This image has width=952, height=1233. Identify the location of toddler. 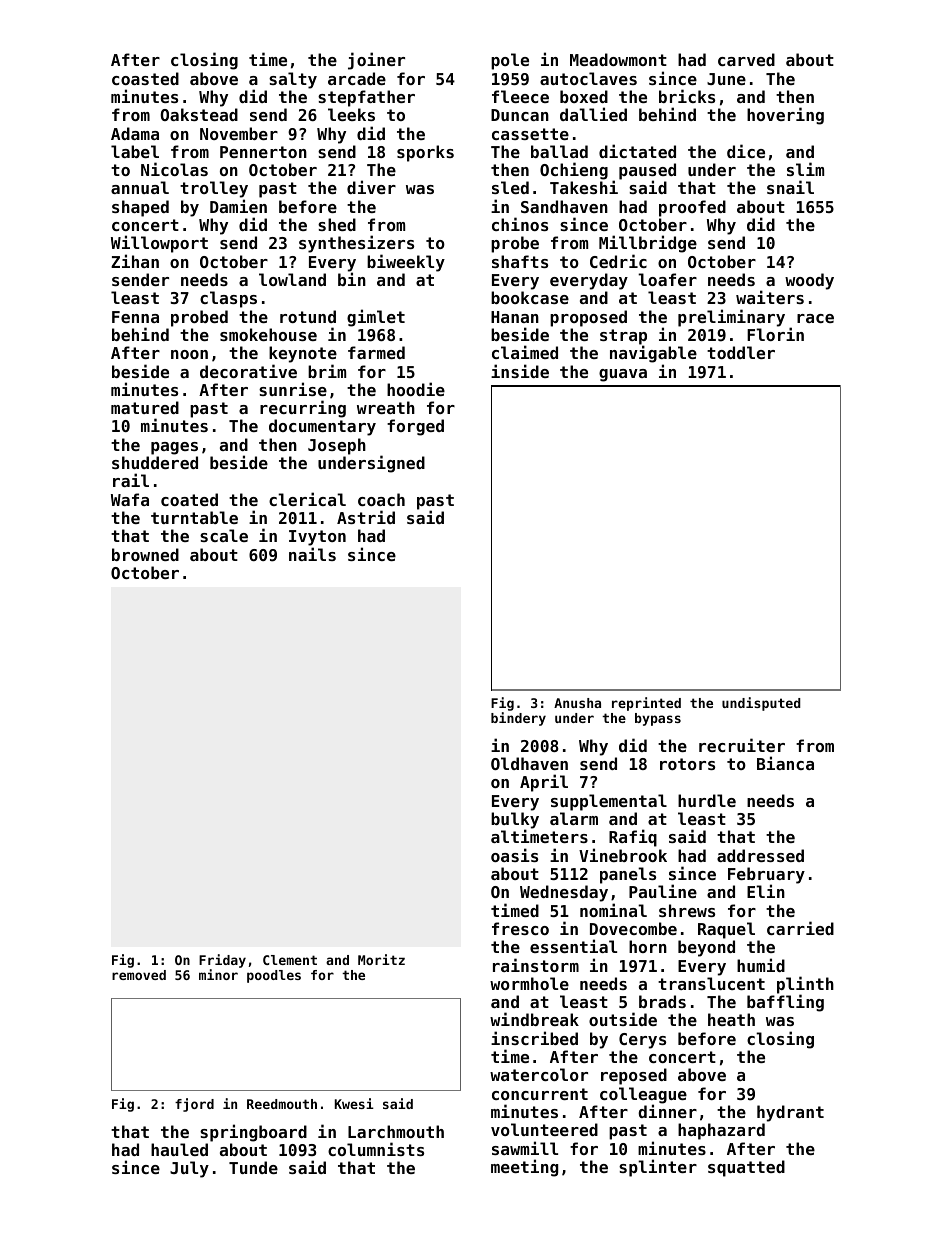
(741, 352).
